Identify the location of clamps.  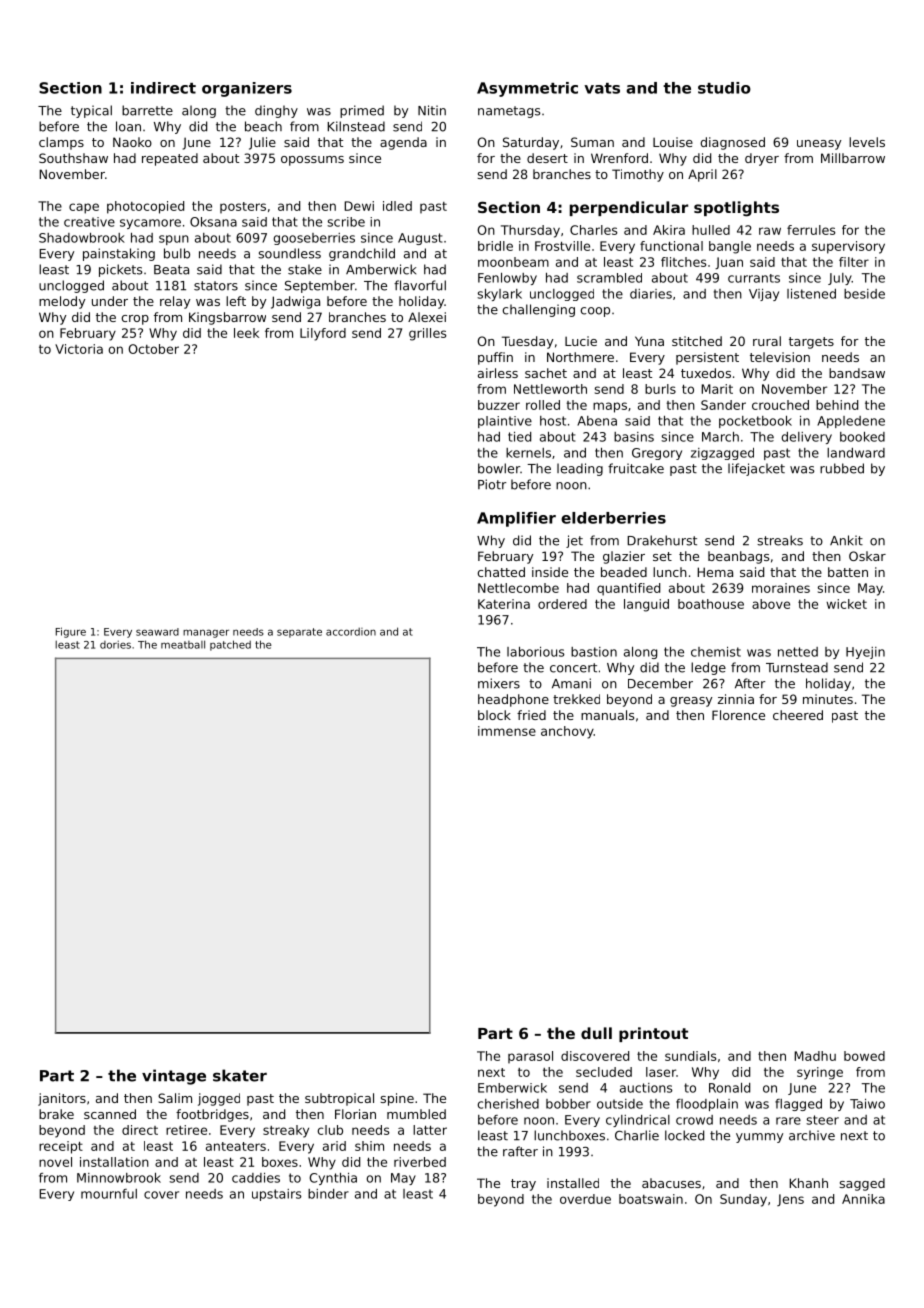
(61, 143).
